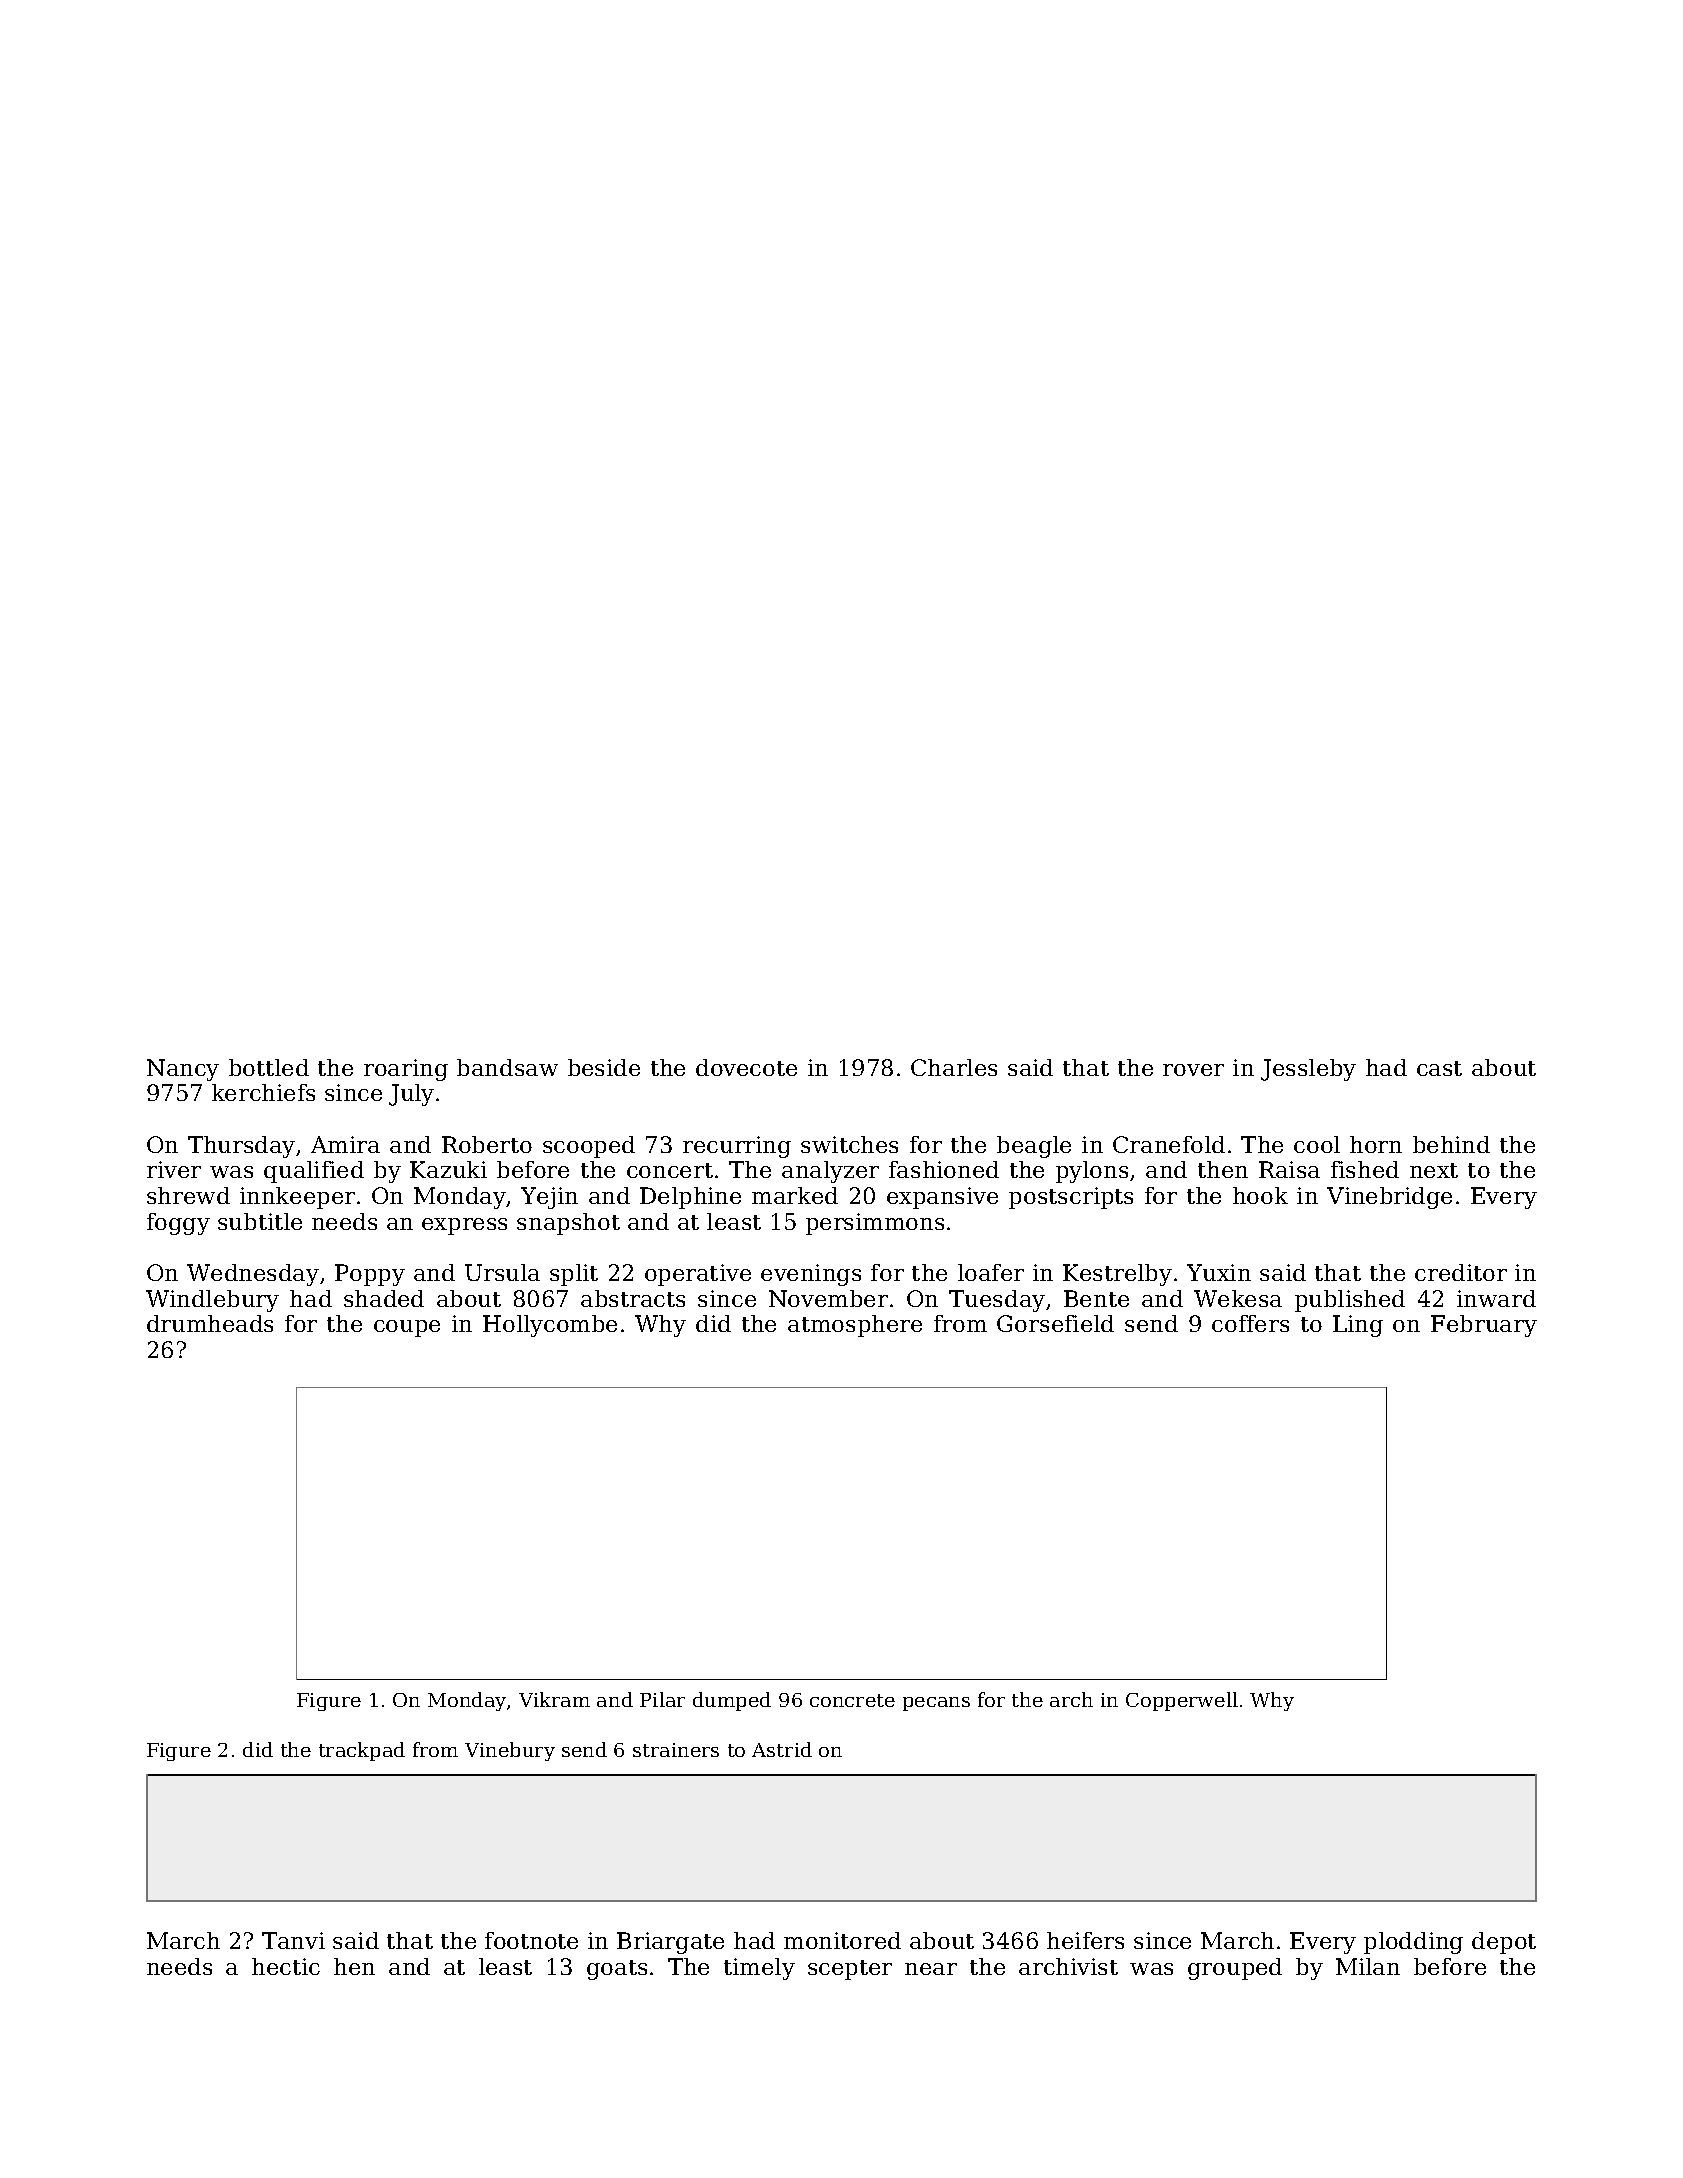 Image resolution: width=1683 pixels, height=2178 pixels. I want to click on depot, so click(1504, 1943).
